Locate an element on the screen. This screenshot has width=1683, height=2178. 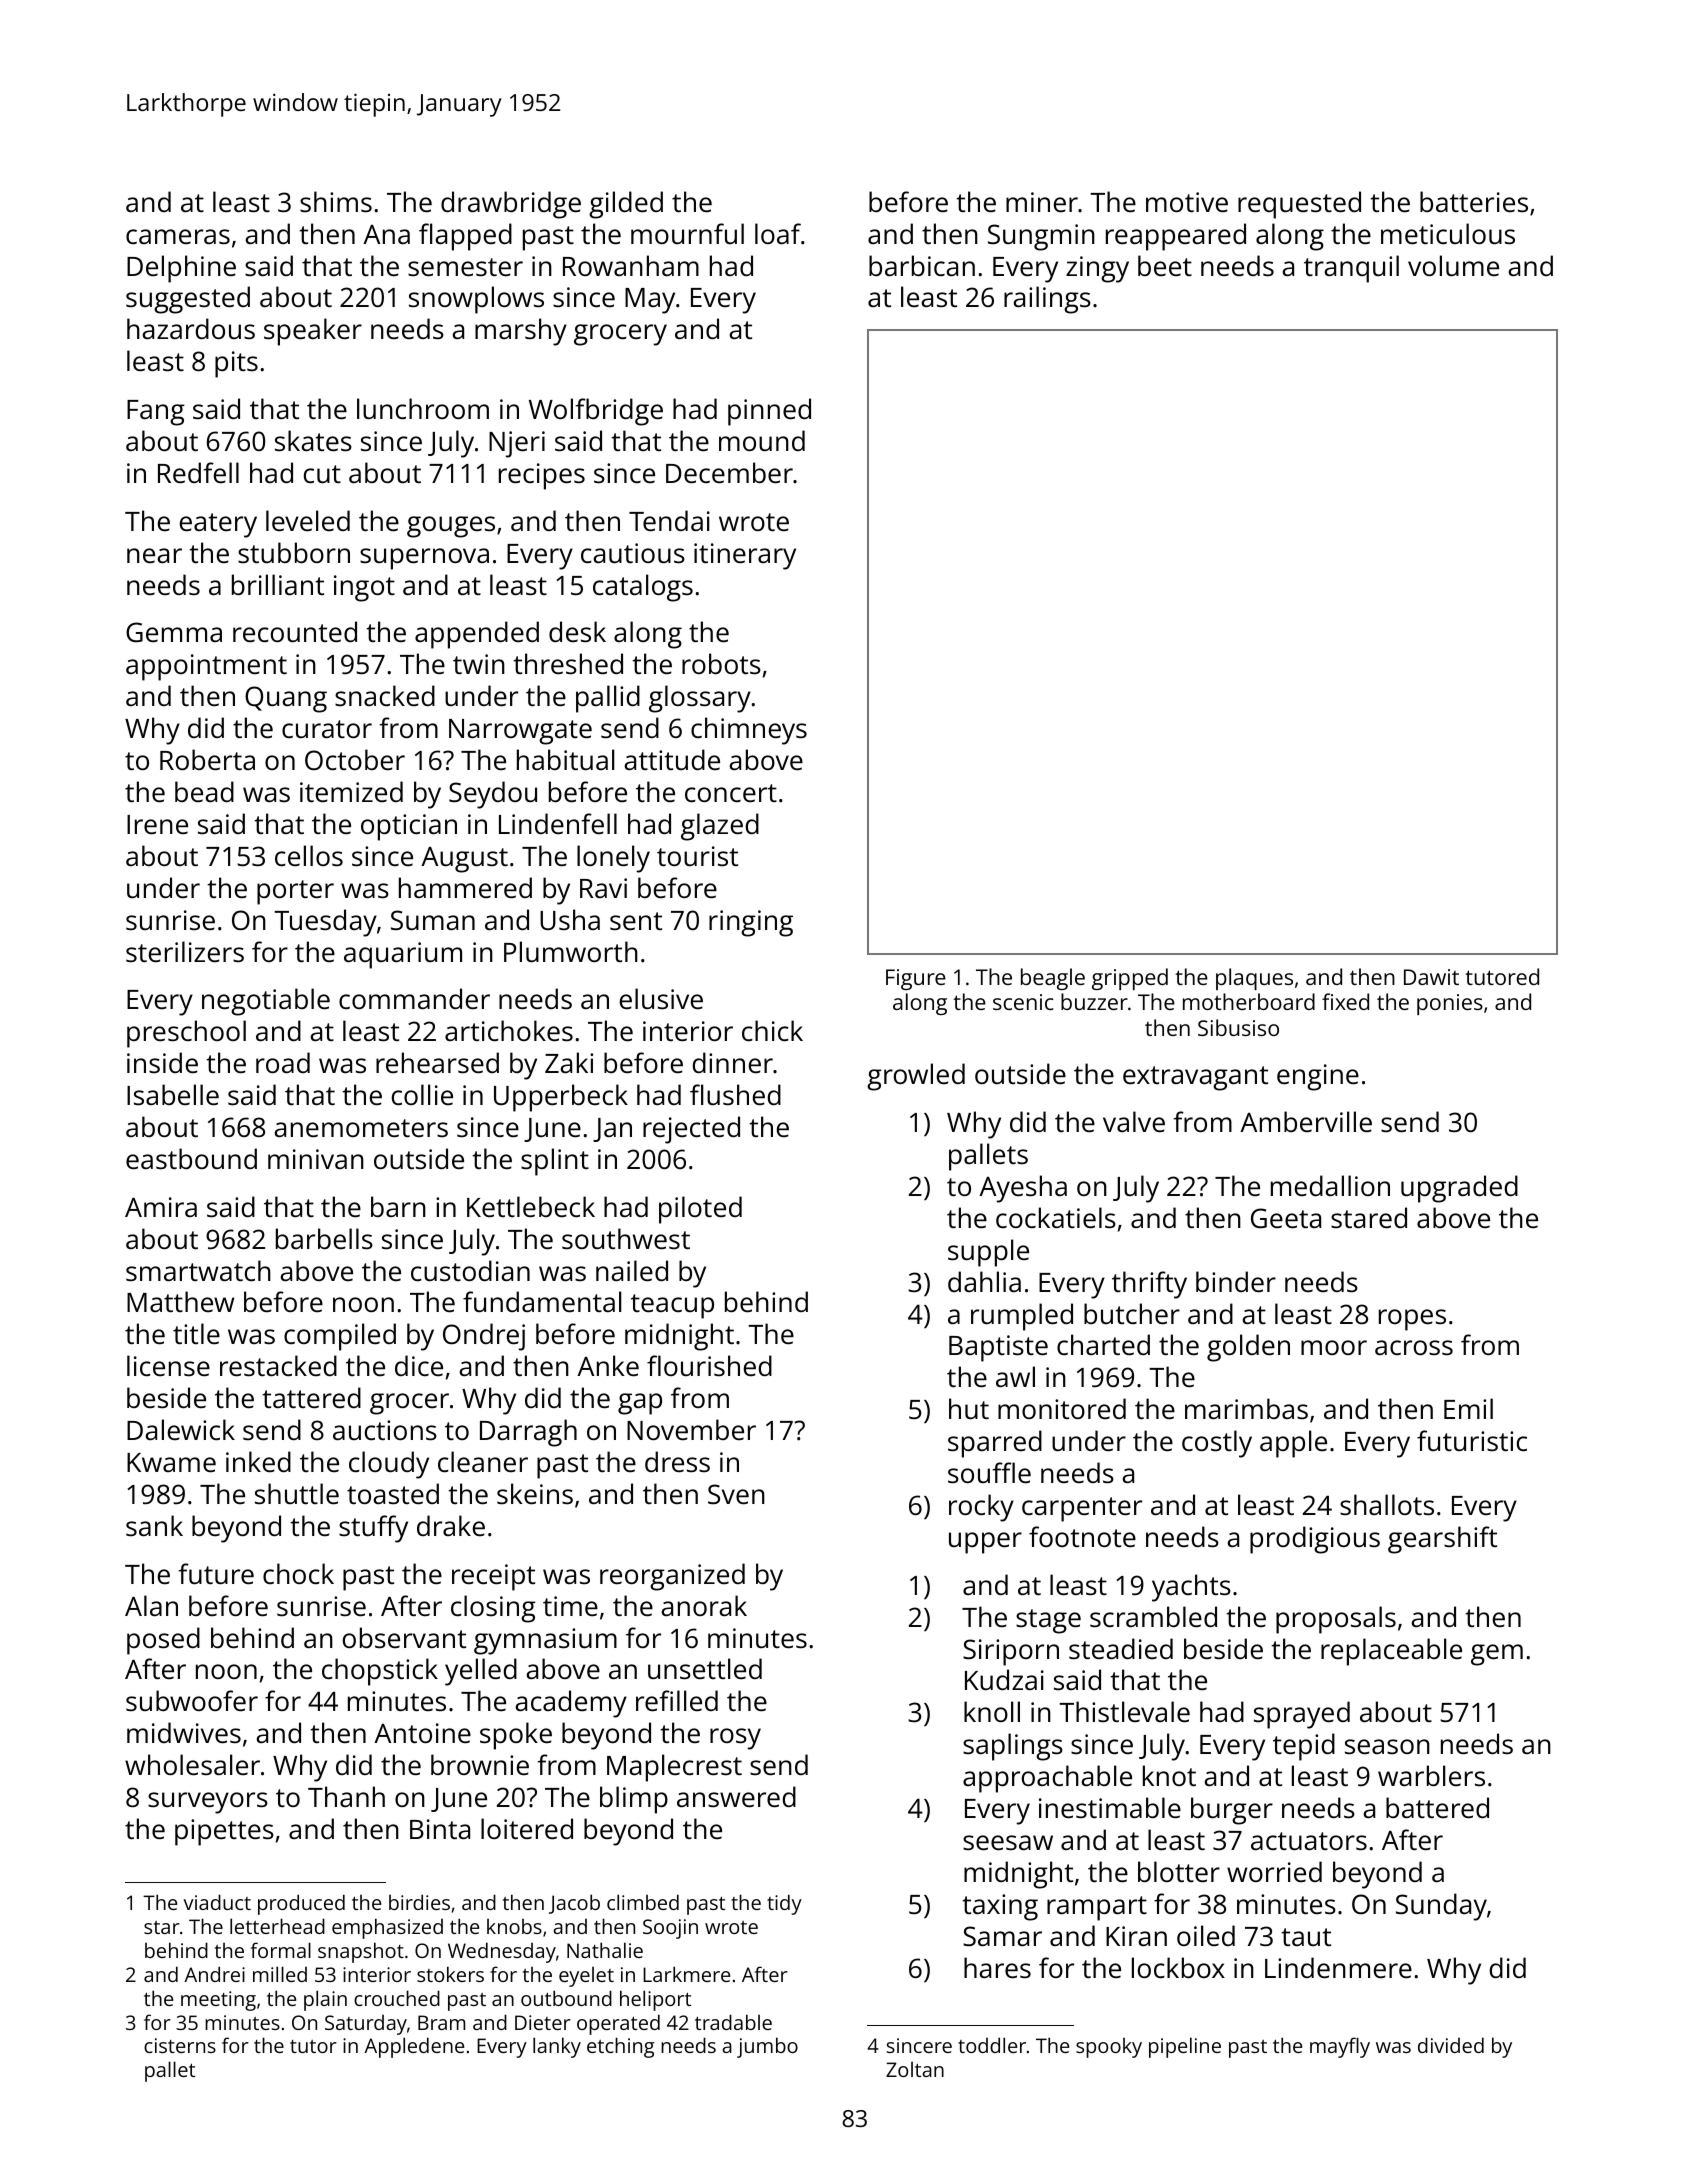
Dawit is located at coordinates (1431, 977).
